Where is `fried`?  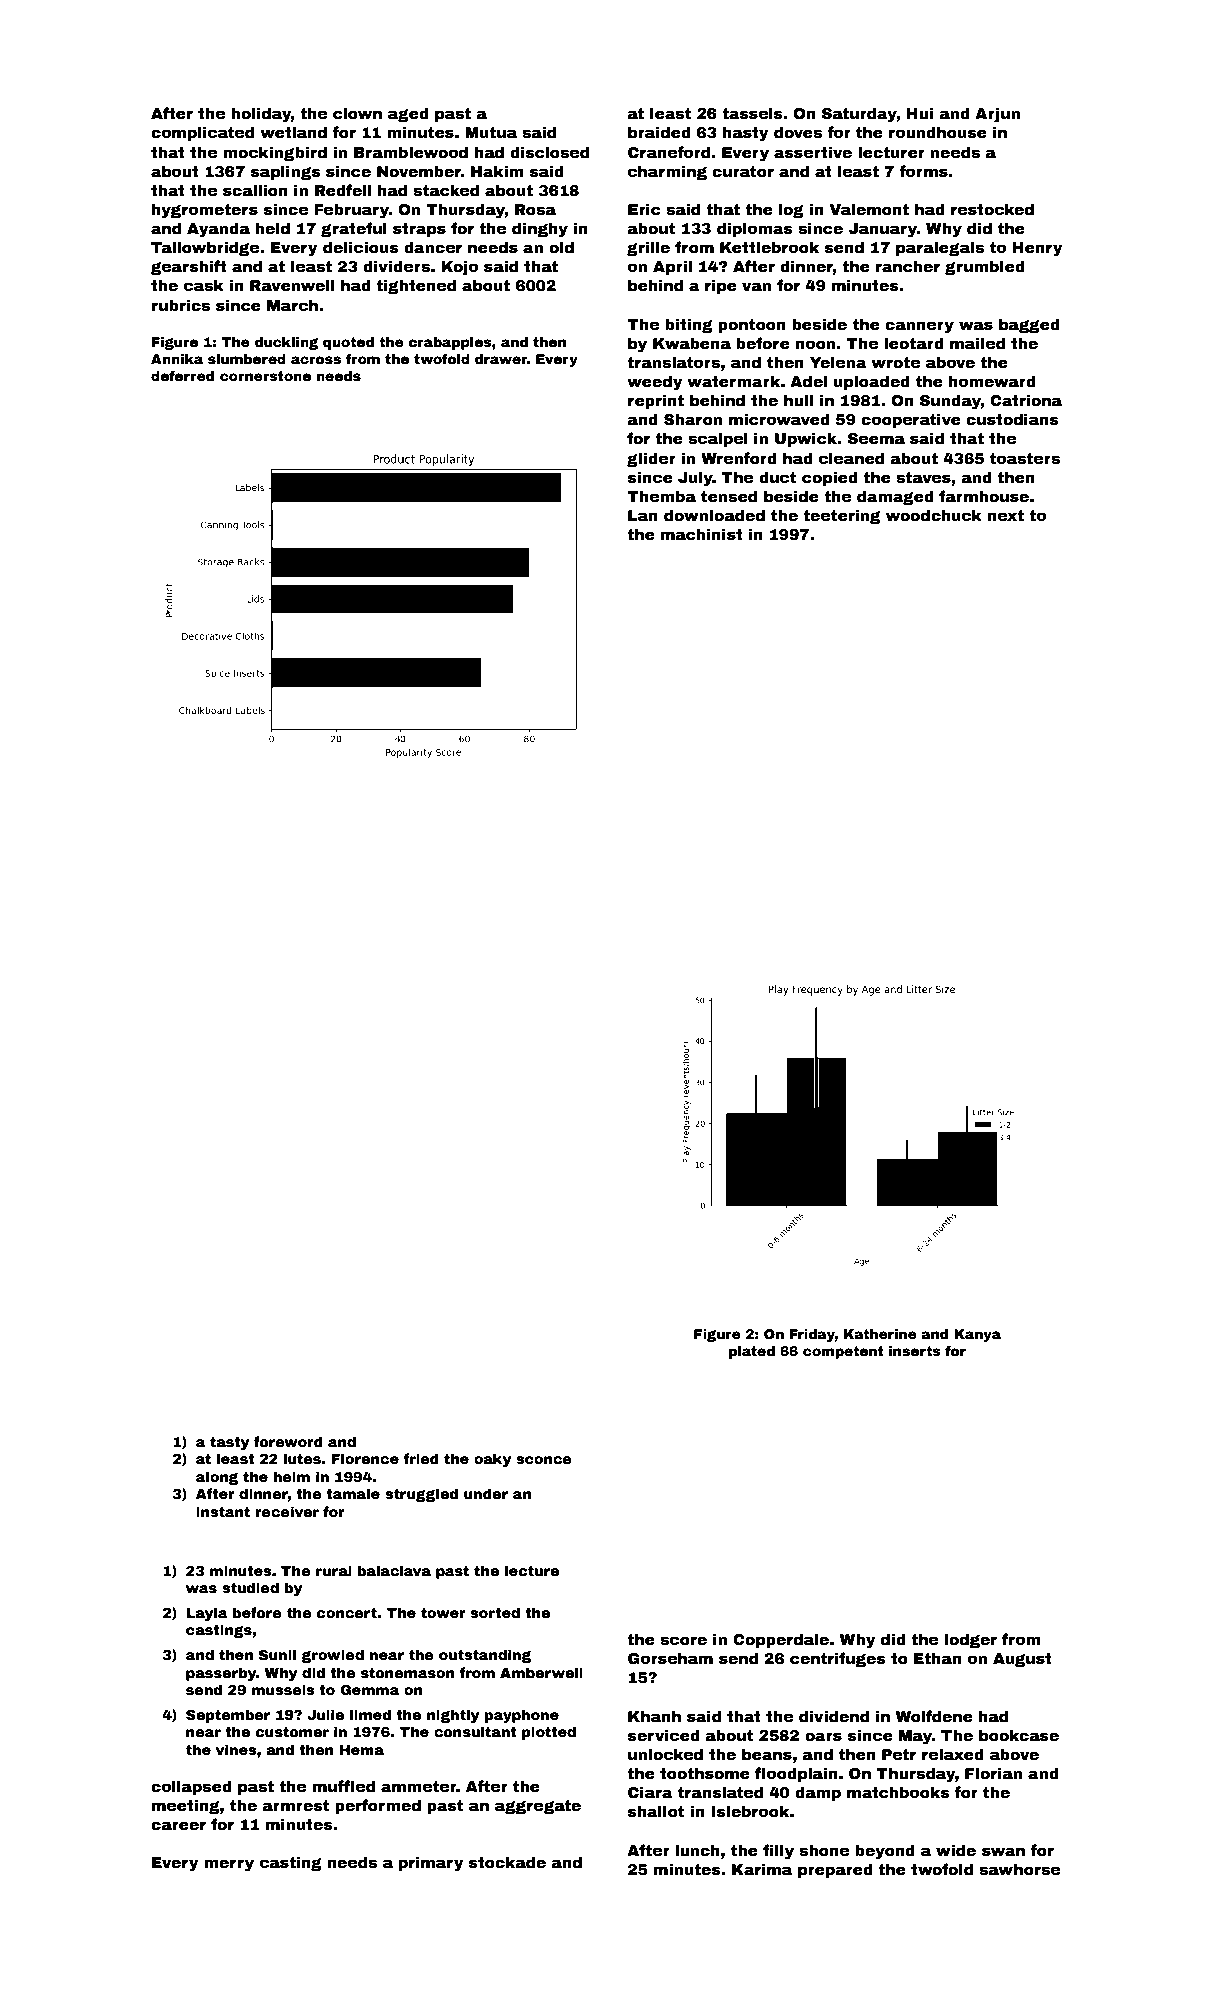 fried is located at coordinates (421, 1458).
